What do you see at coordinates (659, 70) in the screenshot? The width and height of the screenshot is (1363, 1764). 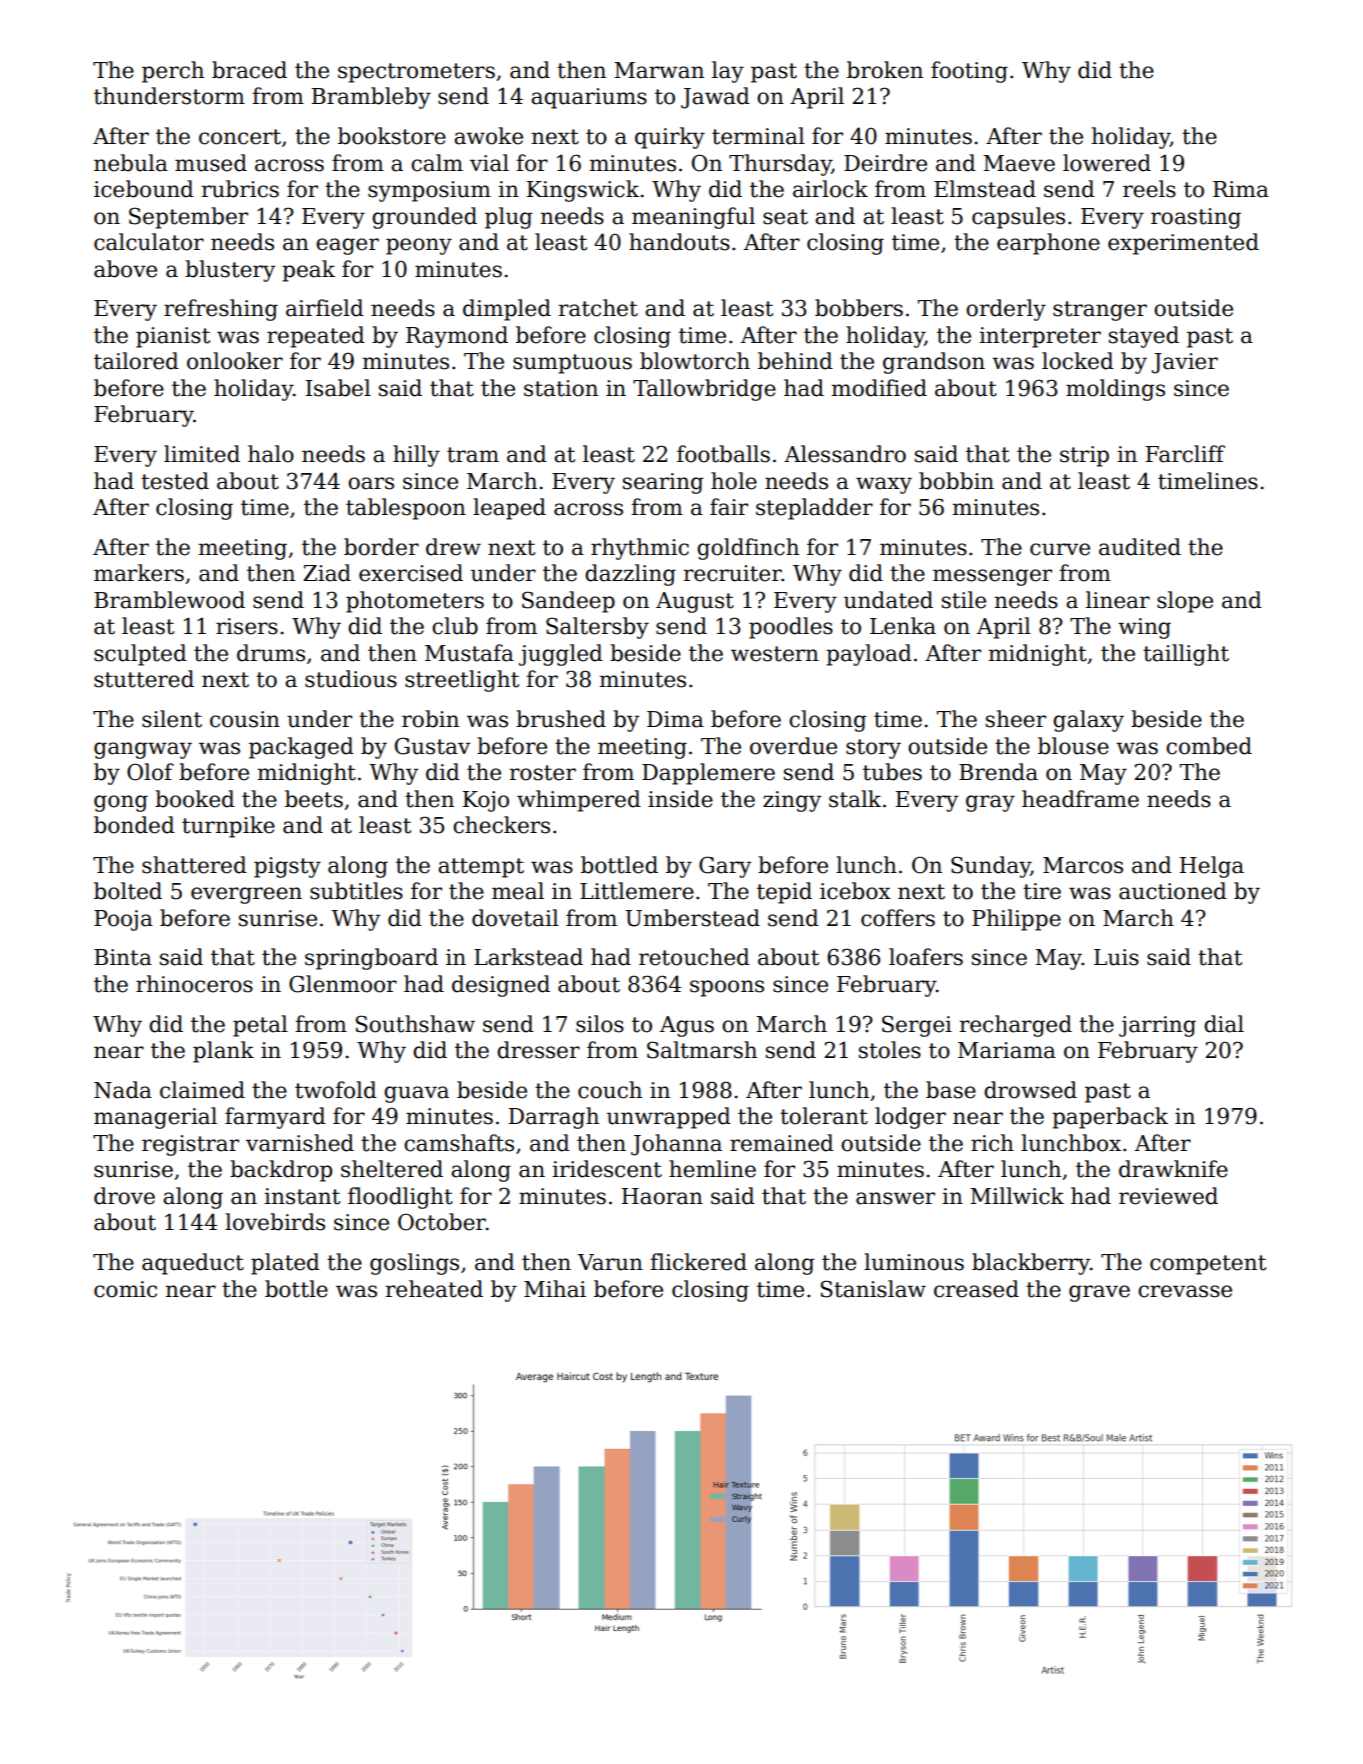 I see `Marwan` at bounding box center [659, 70].
